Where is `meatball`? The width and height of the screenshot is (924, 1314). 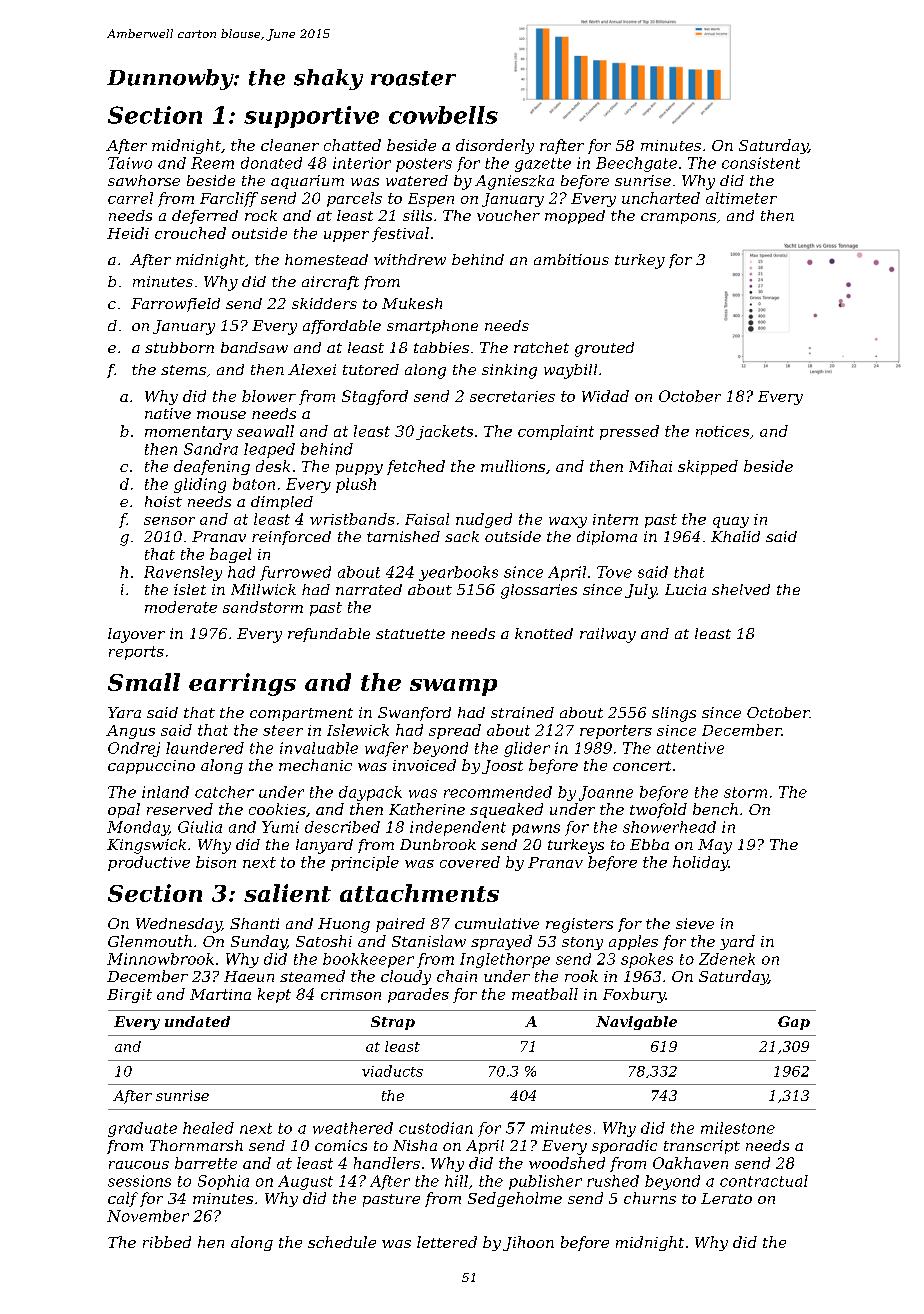 meatball is located at coordinates (545, 994).
